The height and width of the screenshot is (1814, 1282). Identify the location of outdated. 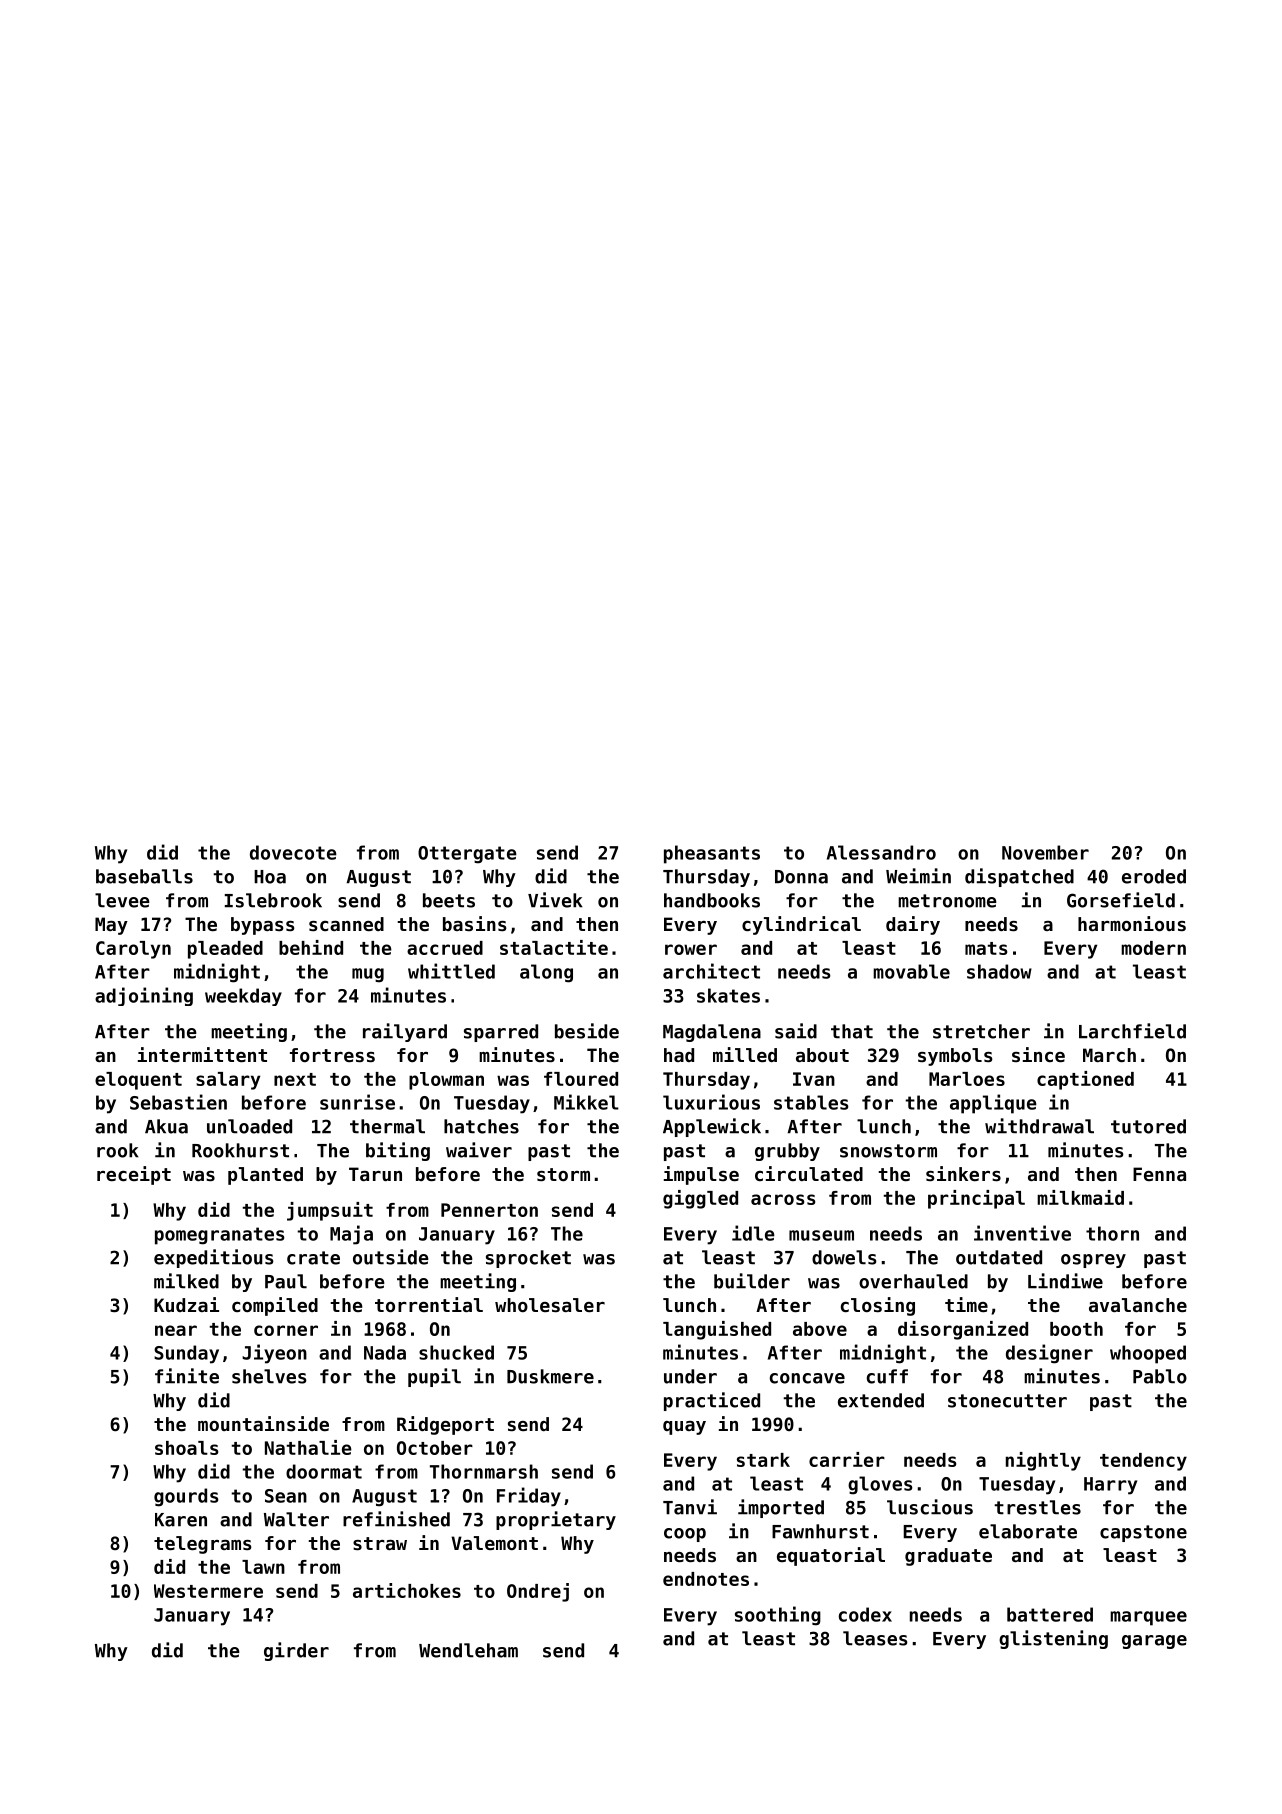
(999, 1257).
